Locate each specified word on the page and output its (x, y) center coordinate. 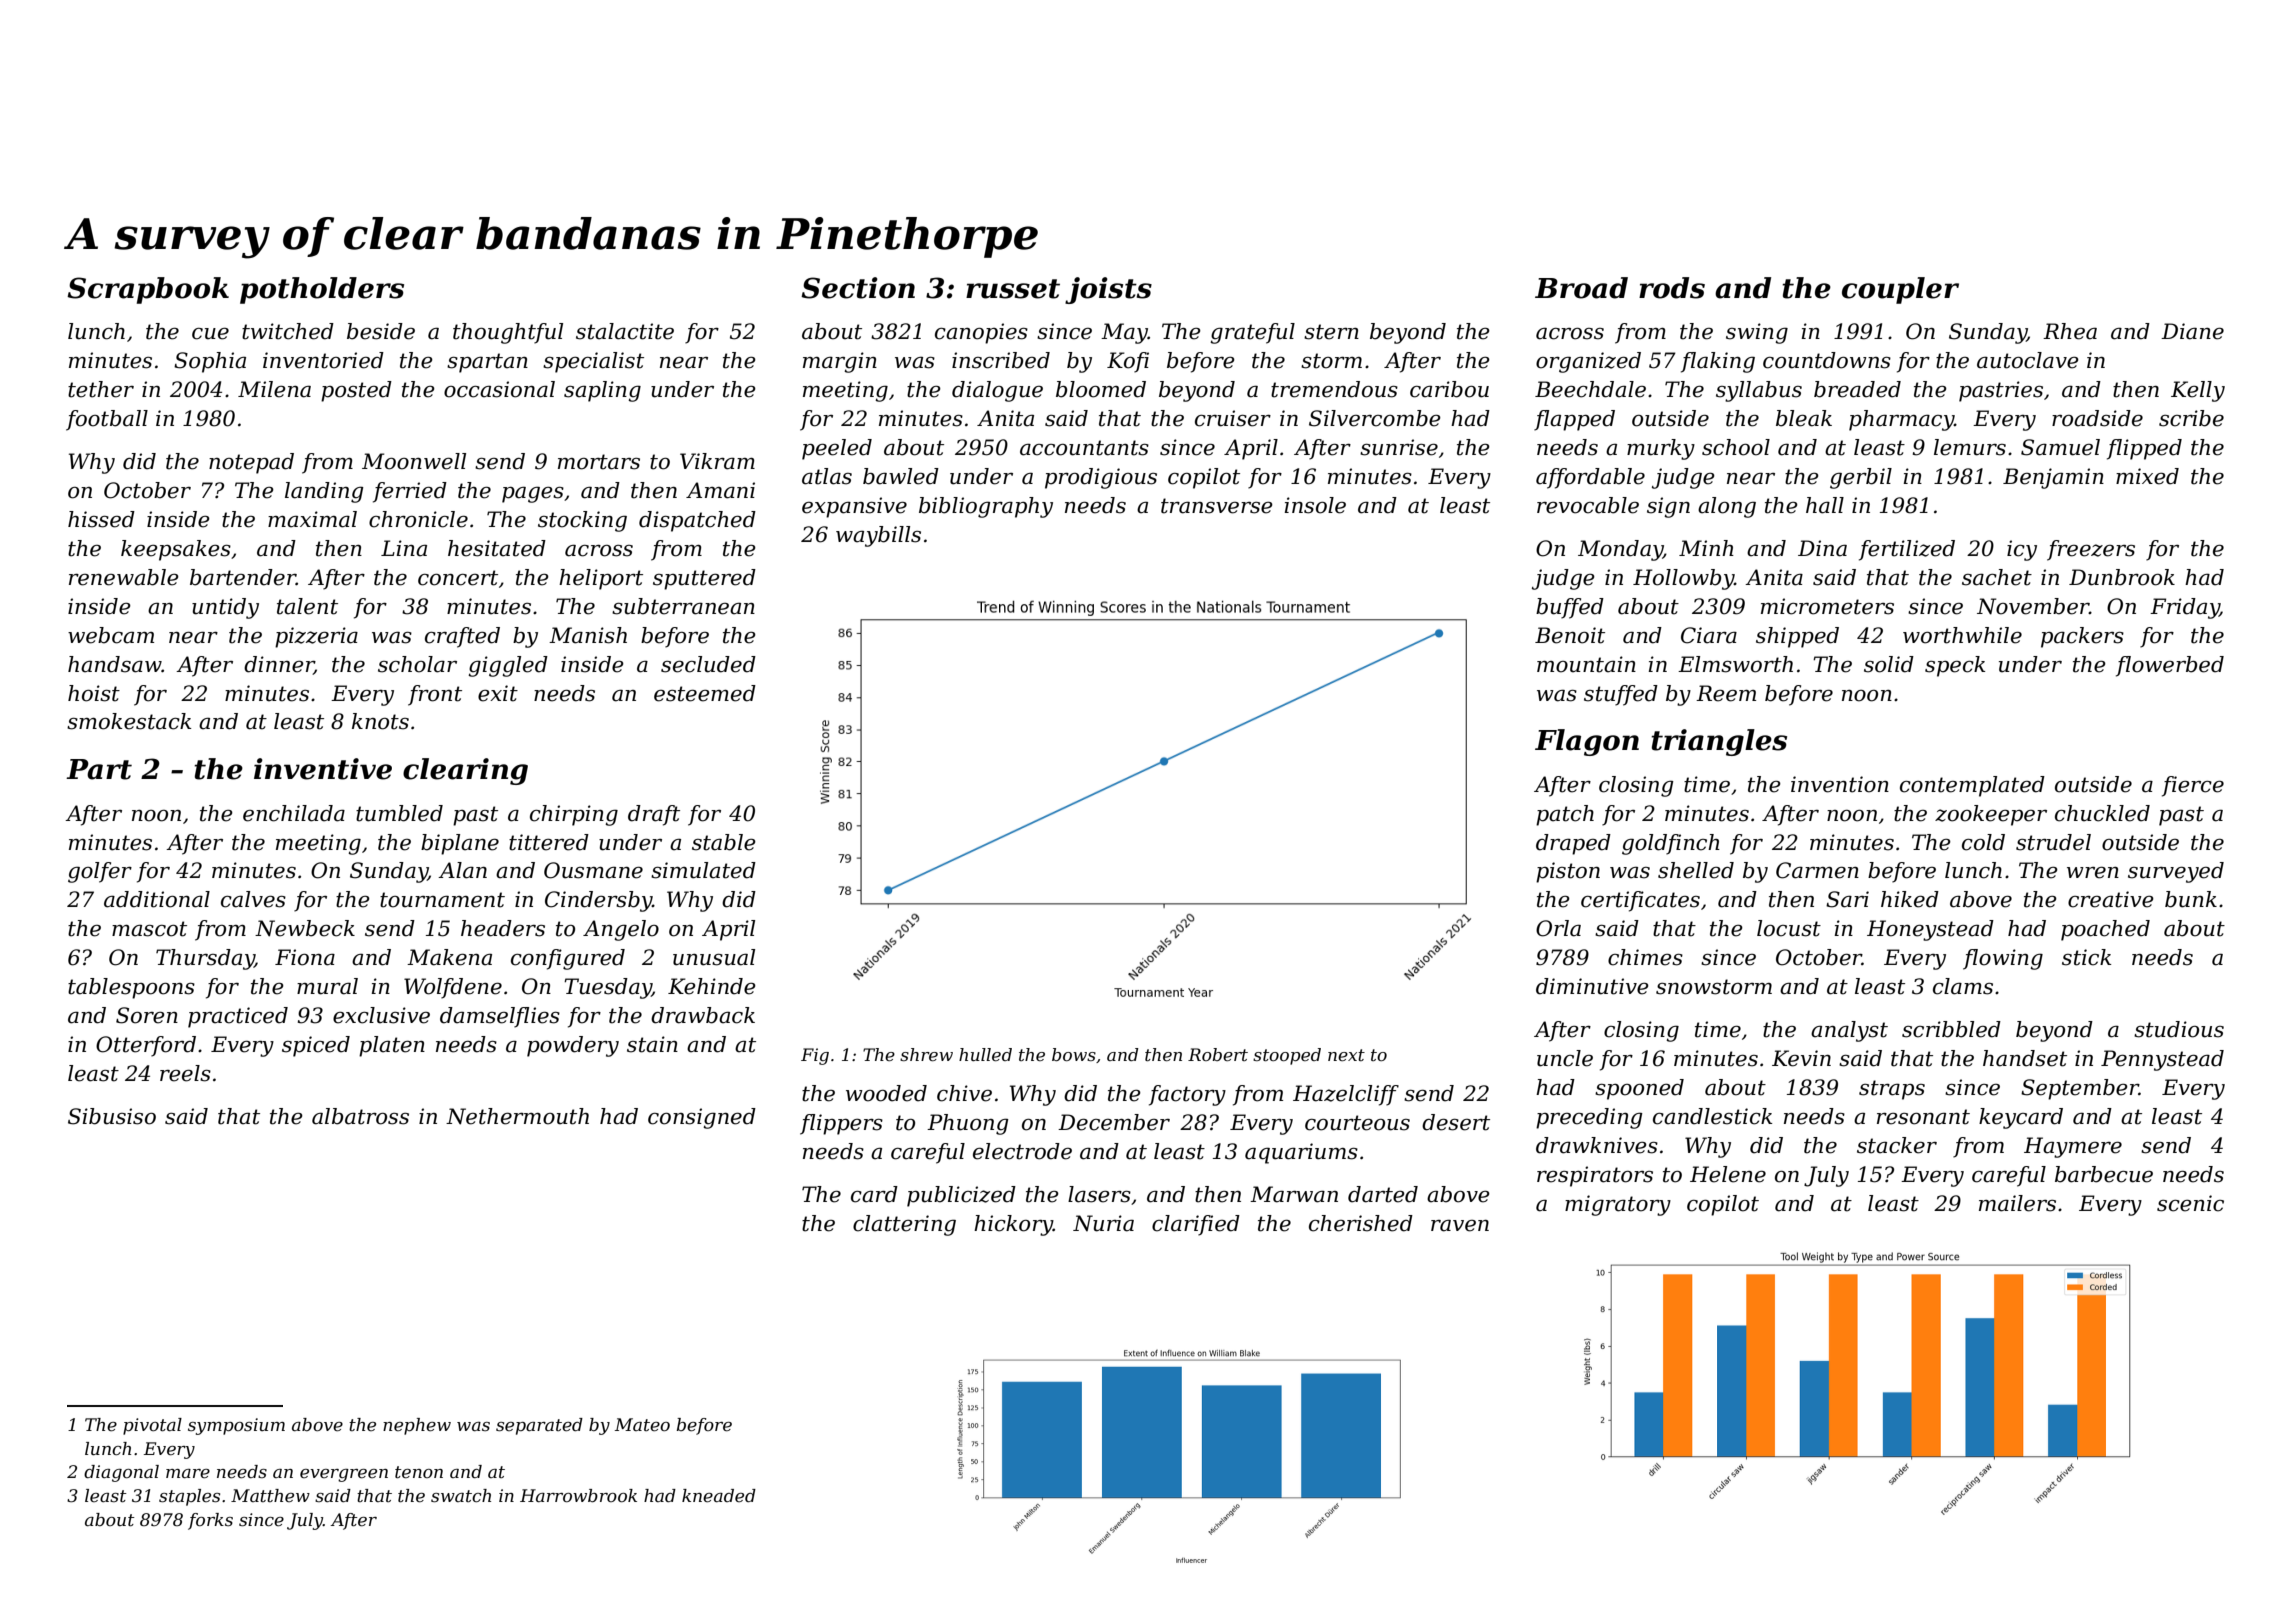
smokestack (129, 721)
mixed (2147, 476)
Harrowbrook (578, 1496)
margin (840, 362)
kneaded (719, 1496)
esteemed (705, 693)
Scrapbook (148, 290)
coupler (1900, 290)
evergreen (344, 1475)
